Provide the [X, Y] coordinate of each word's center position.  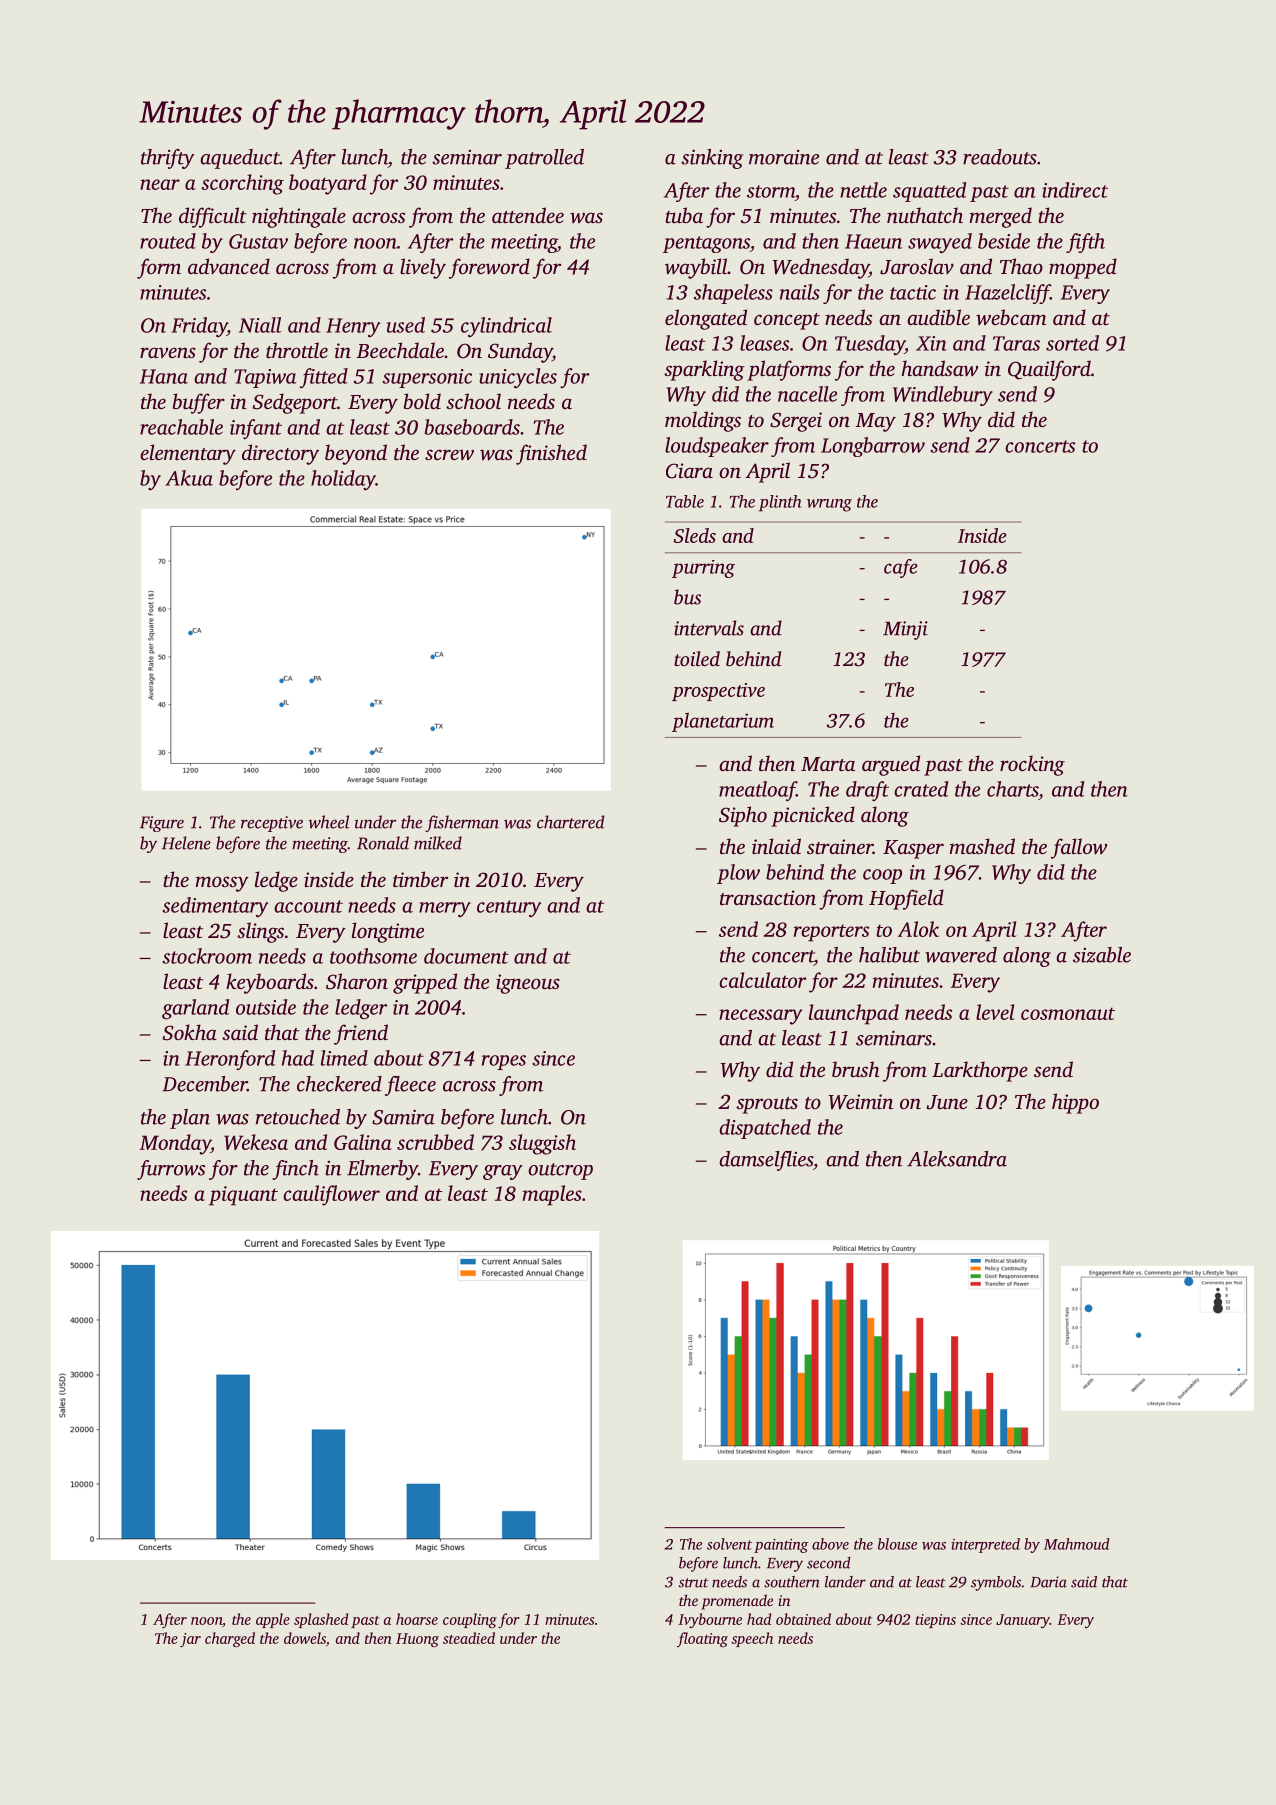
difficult [213, 217]
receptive [272, 824]
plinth [780, 503]
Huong [417, 1640]
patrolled [544, 159]
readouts [1000, 157]
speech [752, 1639]
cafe [901, 568]
